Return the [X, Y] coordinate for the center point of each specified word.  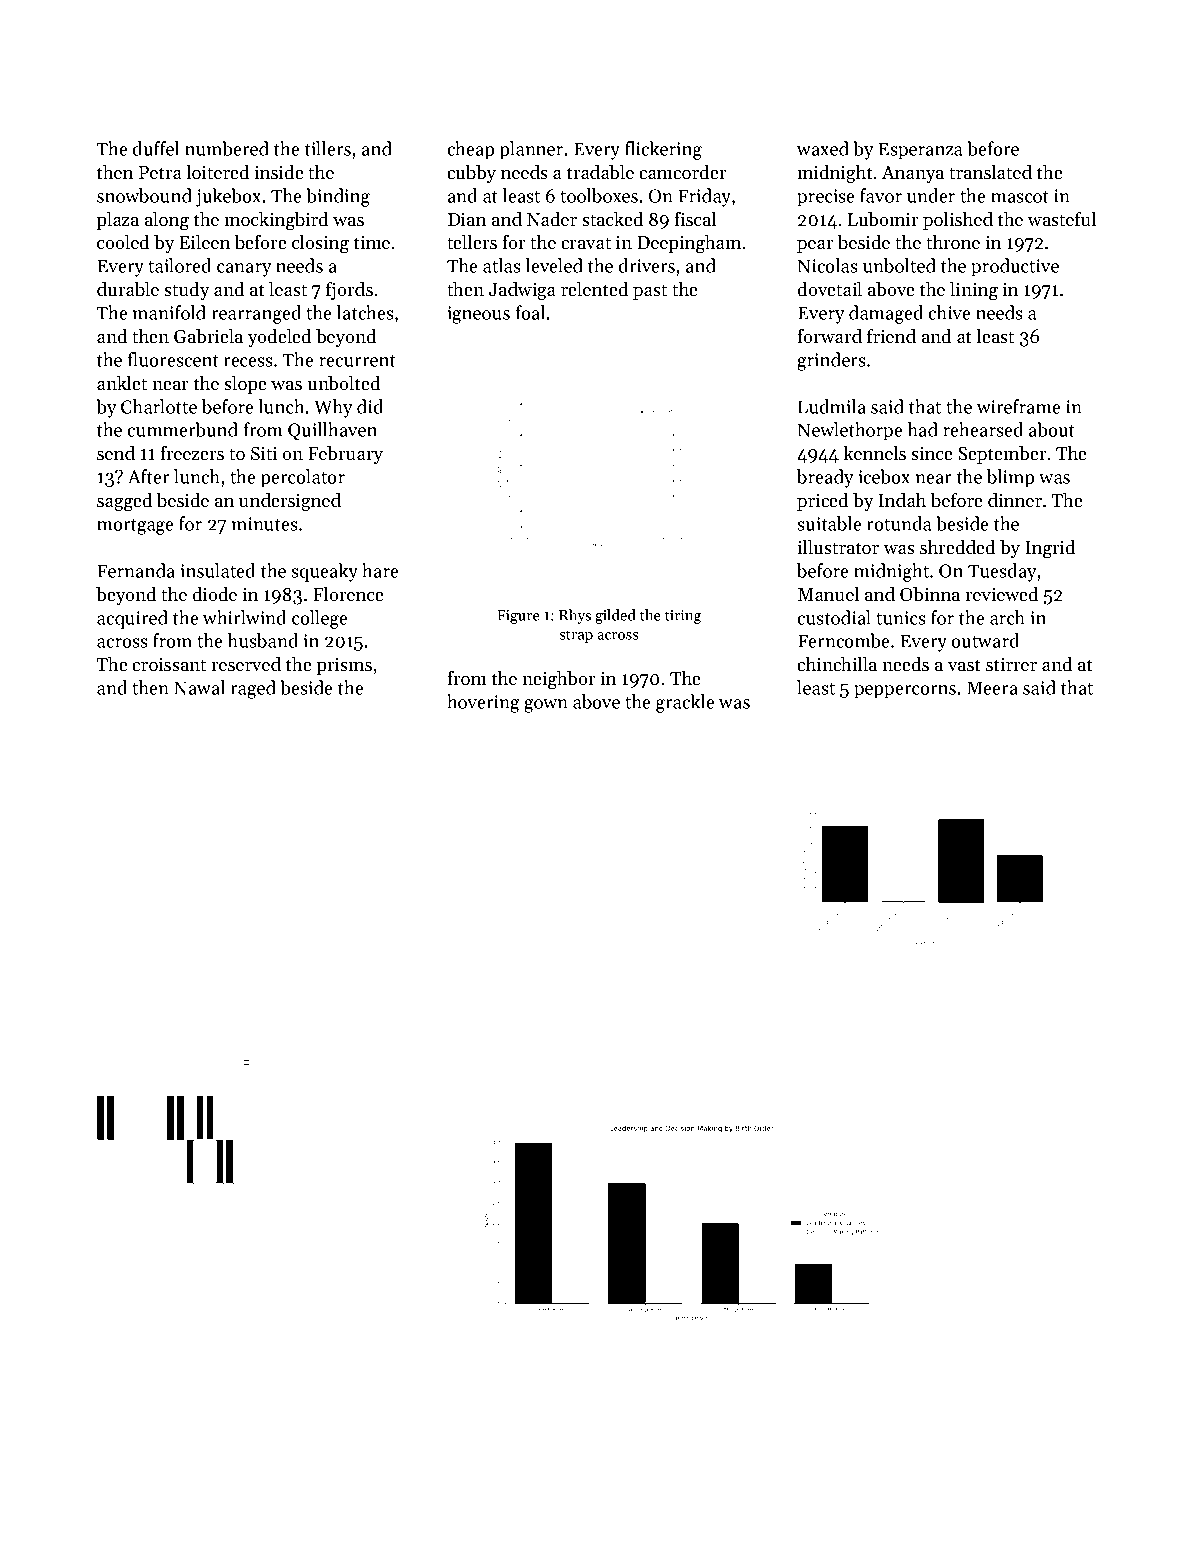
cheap [470, 150]
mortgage [135, 527]
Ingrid [1050, 549]
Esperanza [920, 151]
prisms [344, 666]
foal [530, 312]
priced [822, 502]
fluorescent [173, 359]
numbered [227, 148]
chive [949, 312]
